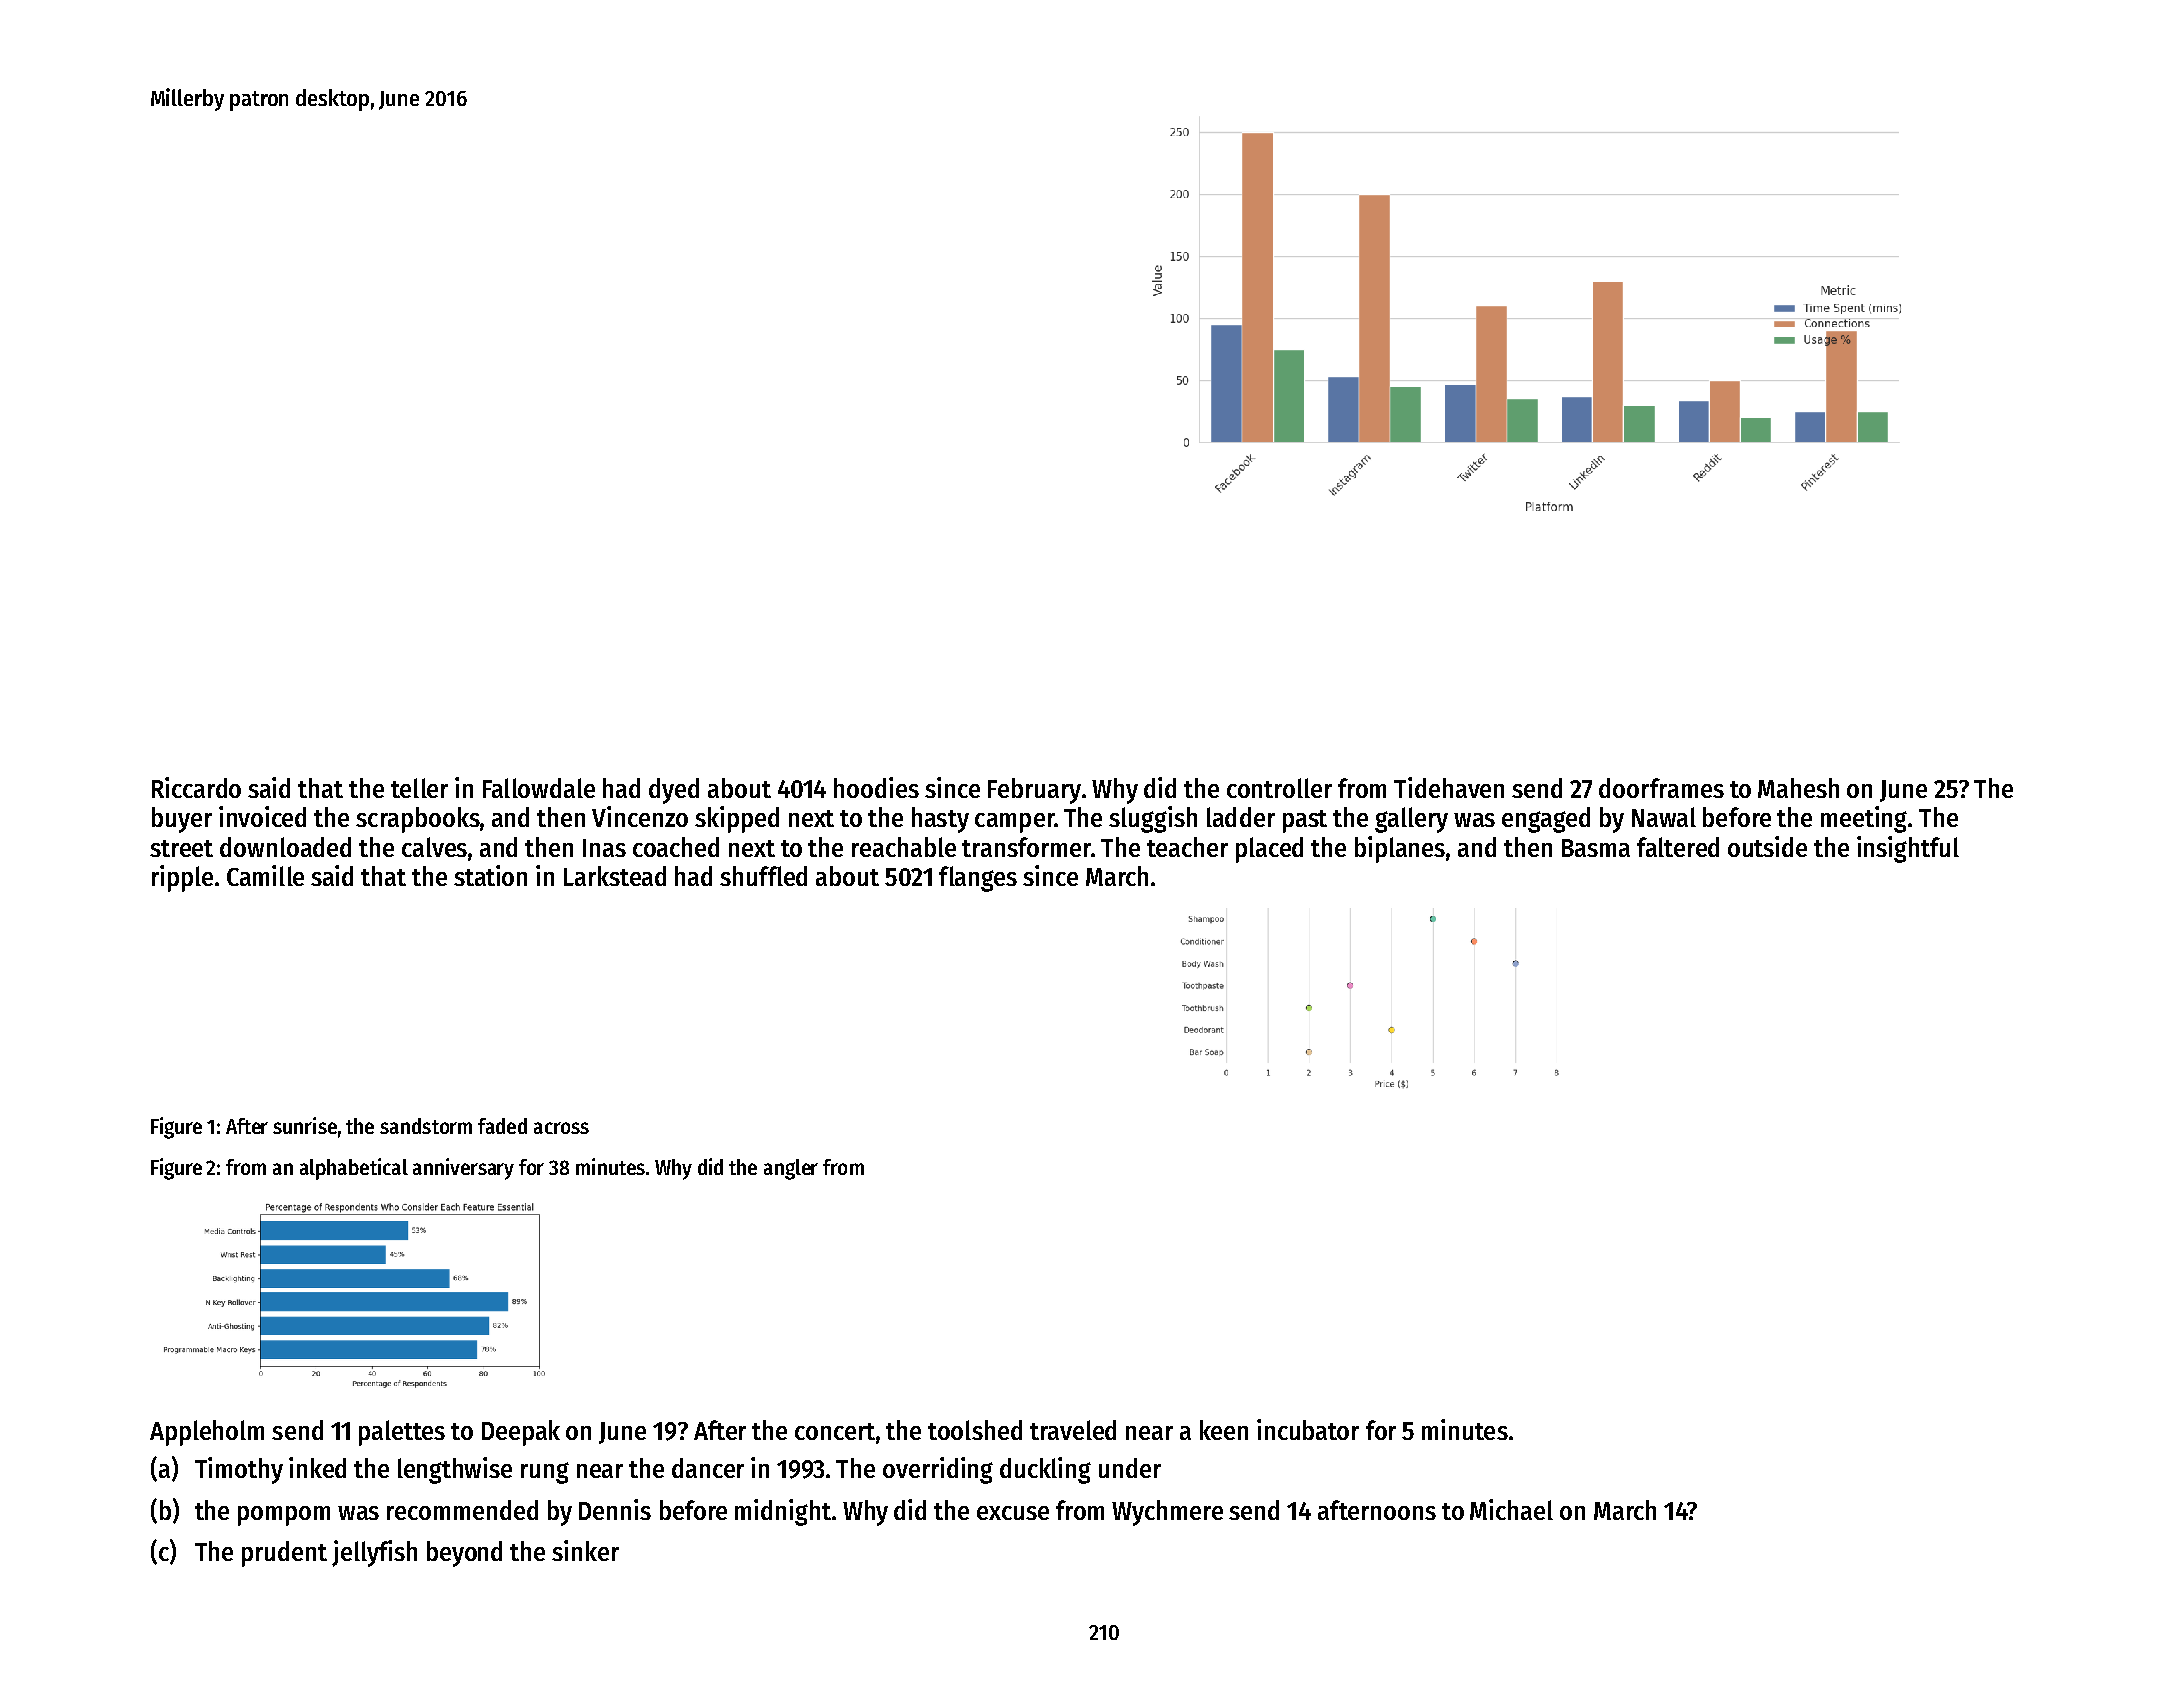 This page has width=2178, height=1683. Describe the element at coordinates (1167, 1513) in the page. I see `Wychmere` at that location.
